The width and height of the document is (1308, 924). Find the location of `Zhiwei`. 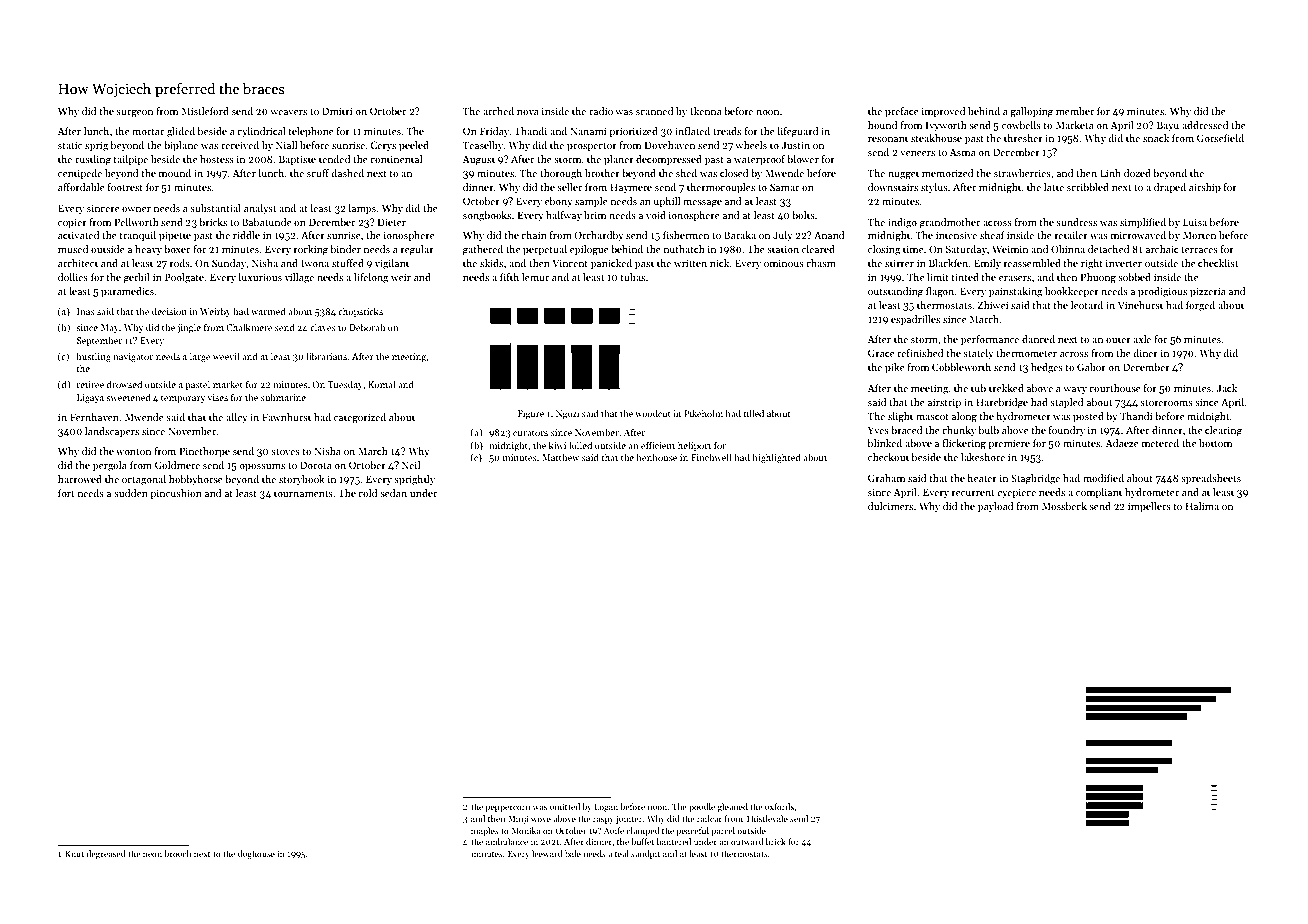

Zhiwei is located at coordinates (993, 305).
